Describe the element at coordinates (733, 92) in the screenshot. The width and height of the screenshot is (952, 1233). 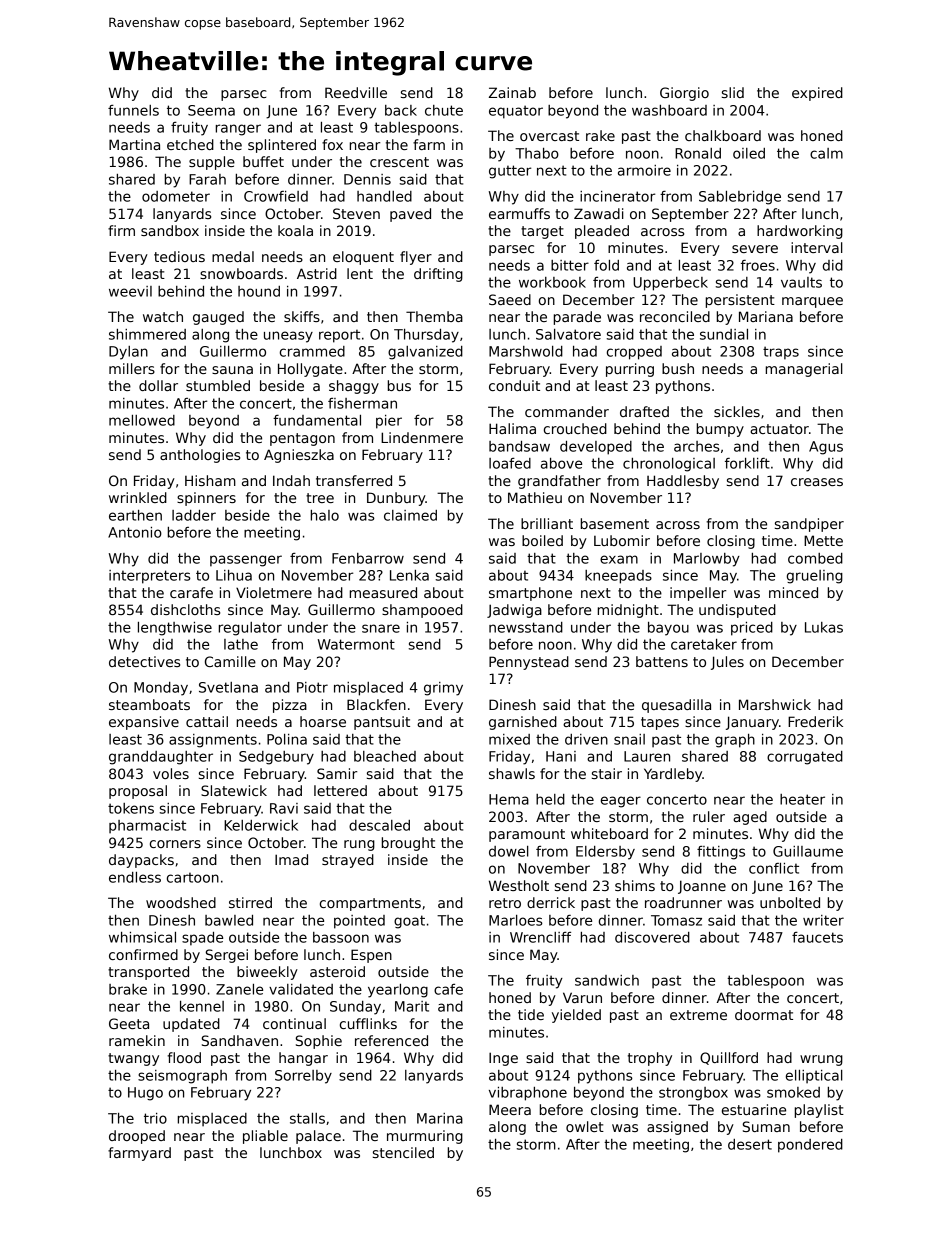
I see `slid` at that location.
